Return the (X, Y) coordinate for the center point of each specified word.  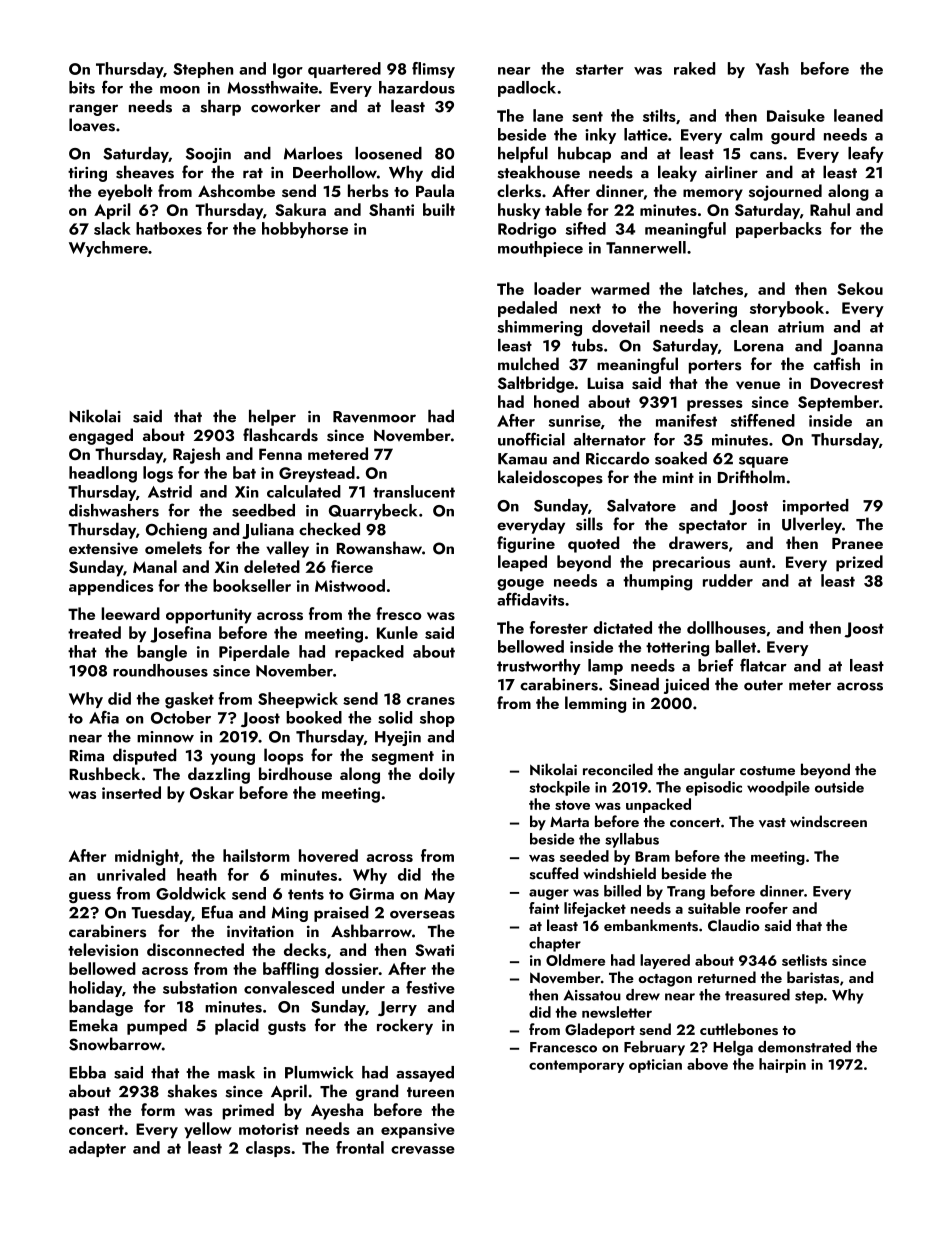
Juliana (268, 530)
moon (180, 90)
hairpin (782, 1065)
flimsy (433, 70)
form (158, 1109)
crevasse (423, 1150)
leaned (858, 115)
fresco (399, 613)
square (763, 462)
